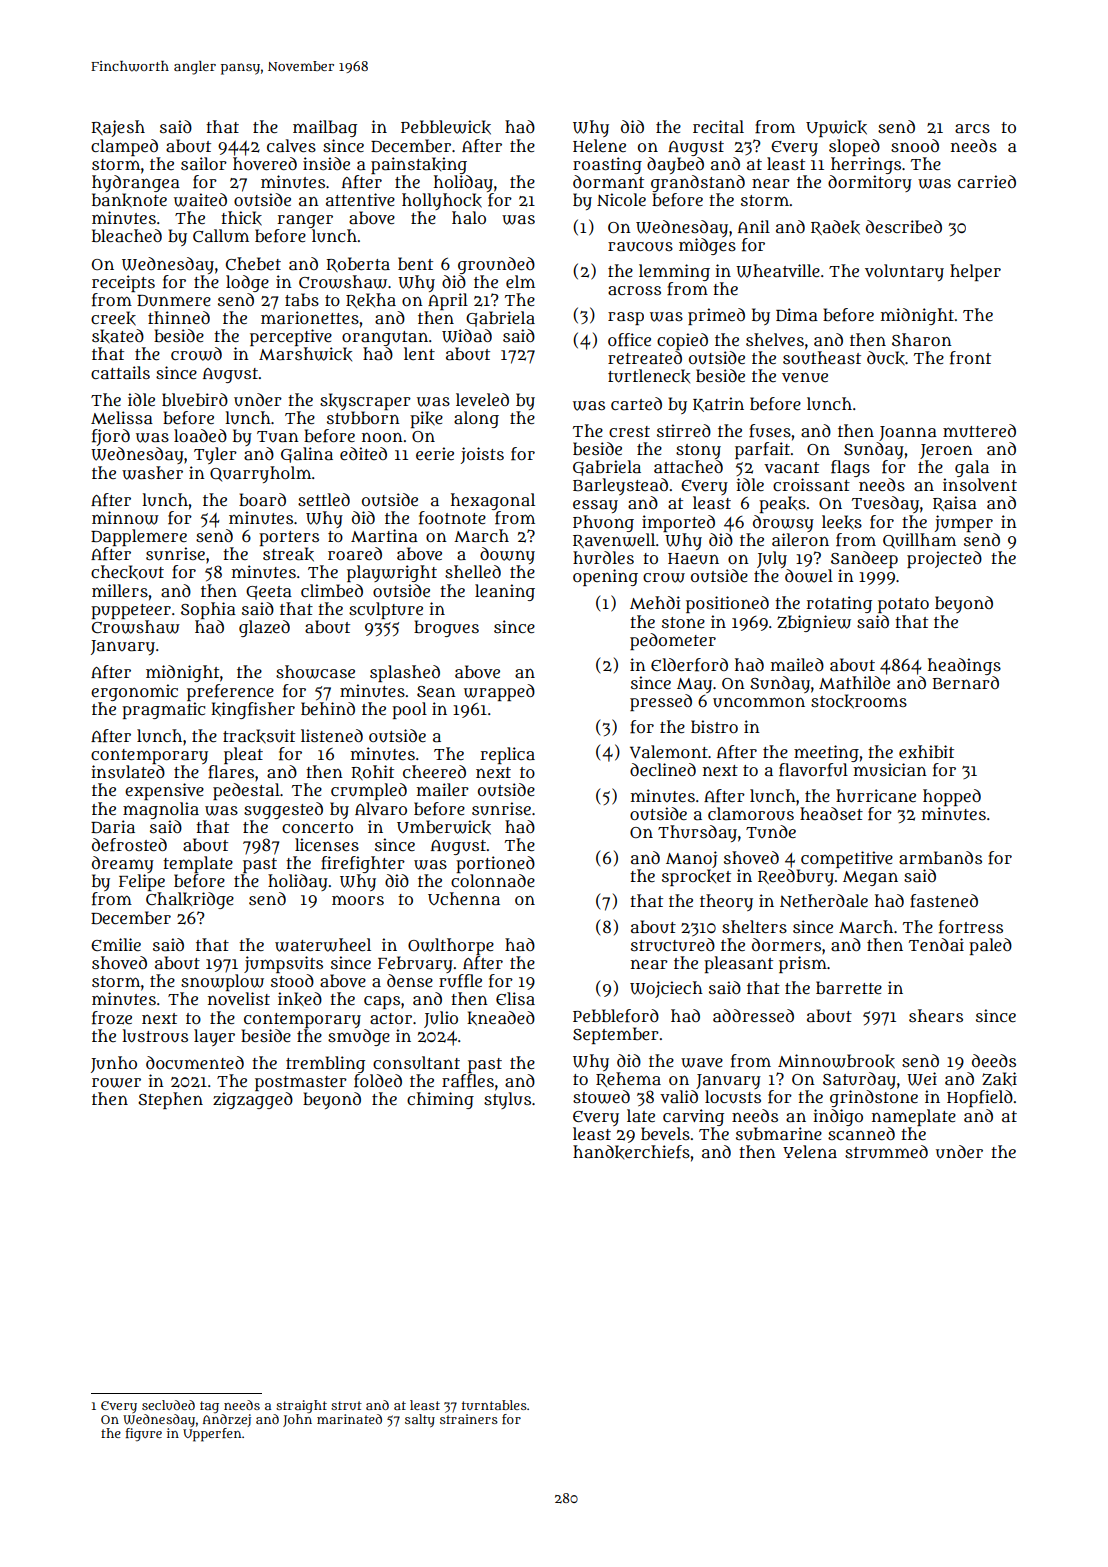  I want to click on rotating, so click(839, 604).
